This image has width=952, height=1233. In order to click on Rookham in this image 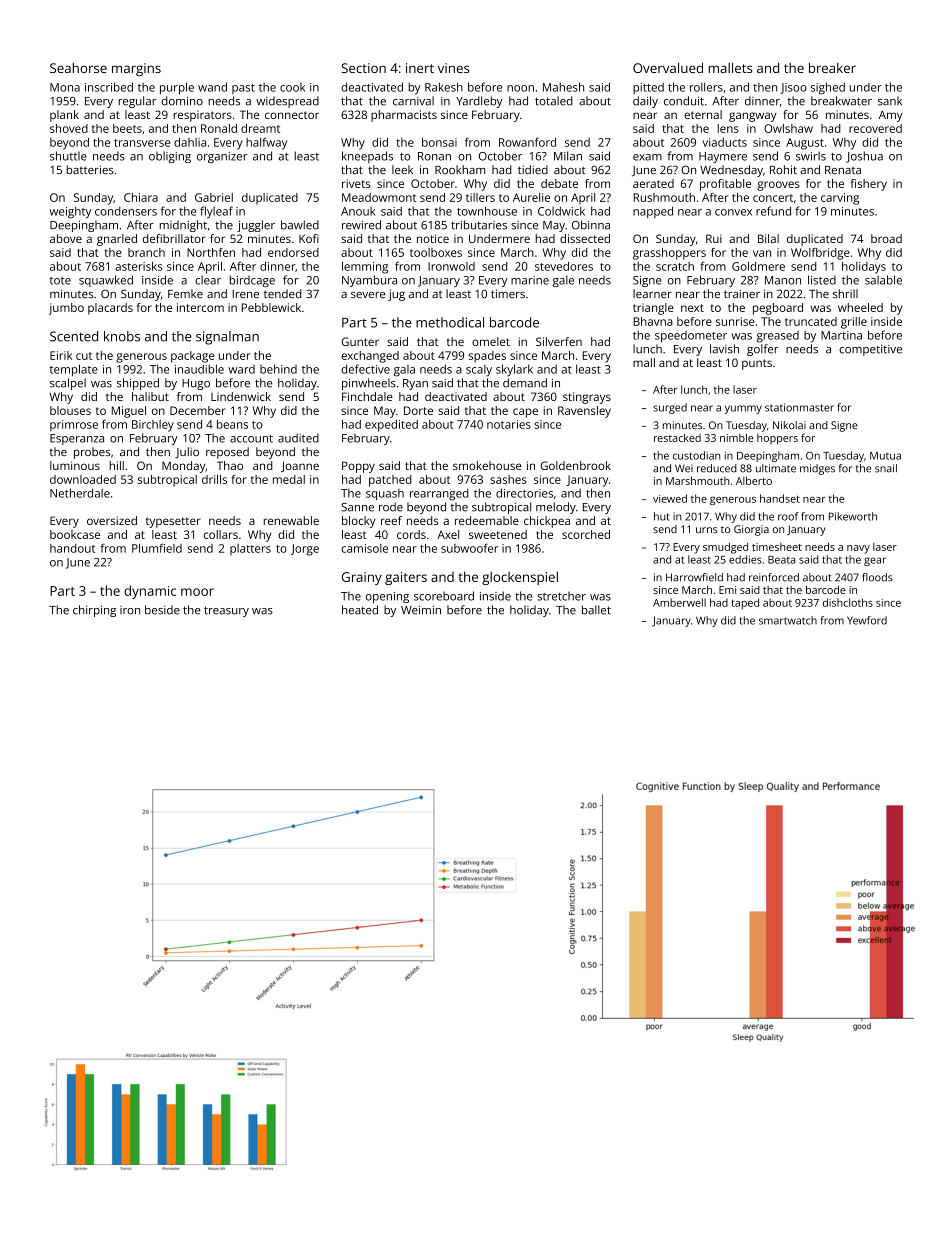, I will do `click(460, 169)`.
